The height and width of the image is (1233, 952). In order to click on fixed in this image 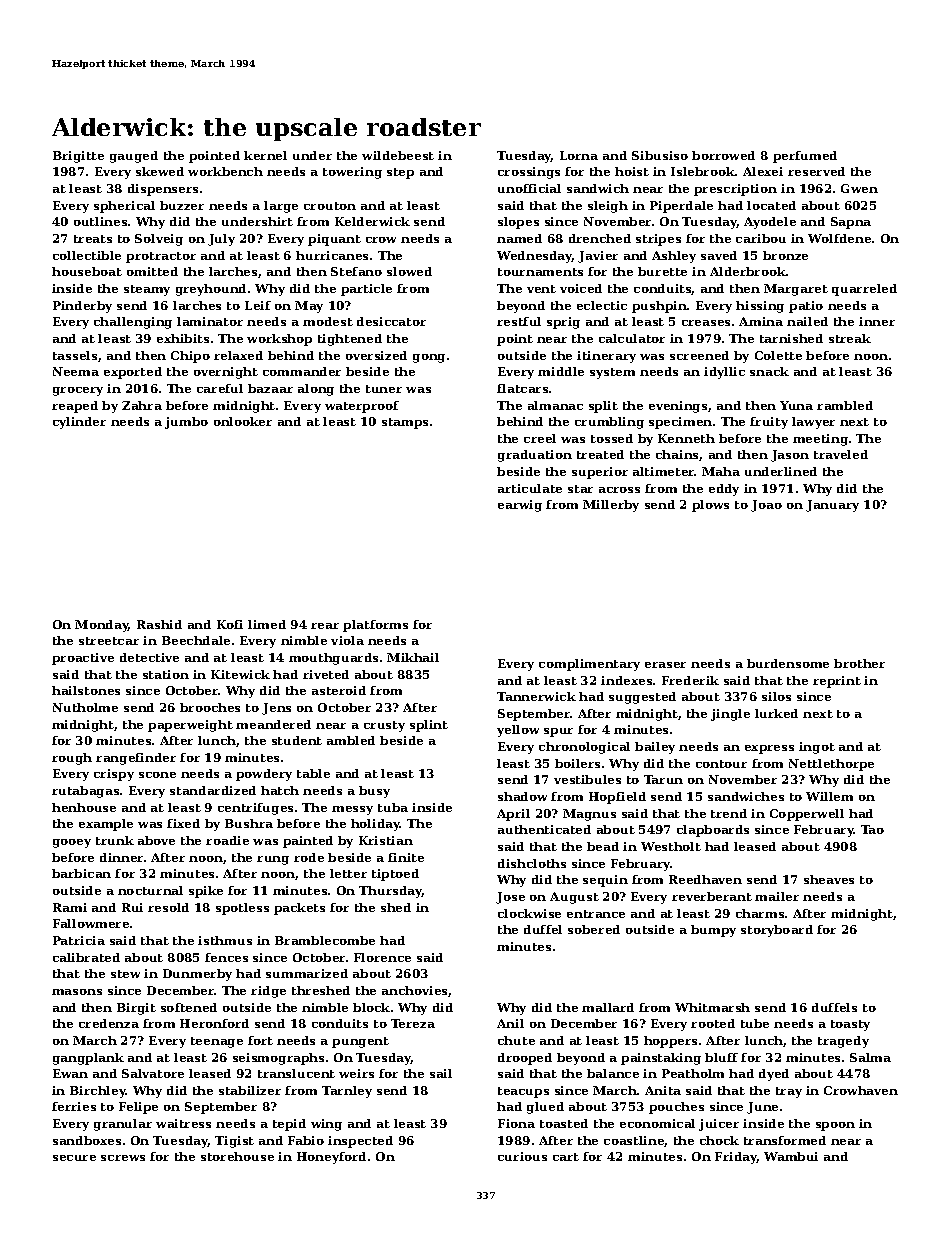, I will do `click(183, 823)`.
